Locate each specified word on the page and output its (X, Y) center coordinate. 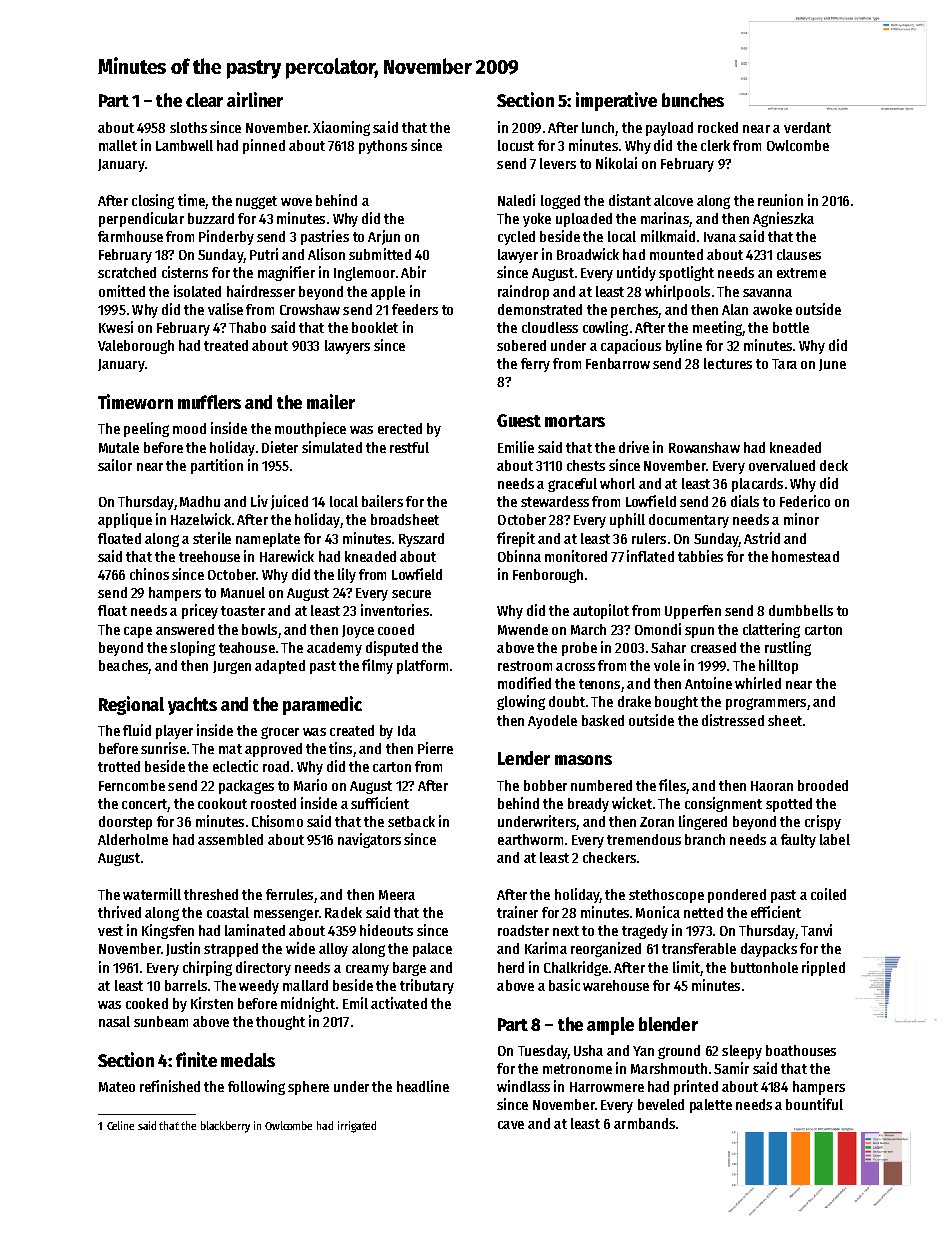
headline (423, 1086)
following (256, 1087)
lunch (598, 127)
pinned (264, 146)
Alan (735, 309)
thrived (119, 912)
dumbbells (801, 610)
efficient (776, 912)
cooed (396, 629)
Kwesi (116, 327)
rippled (823, 968)
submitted (380, 254)
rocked (718, 127)
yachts (192, 706)
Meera (397, 895)
